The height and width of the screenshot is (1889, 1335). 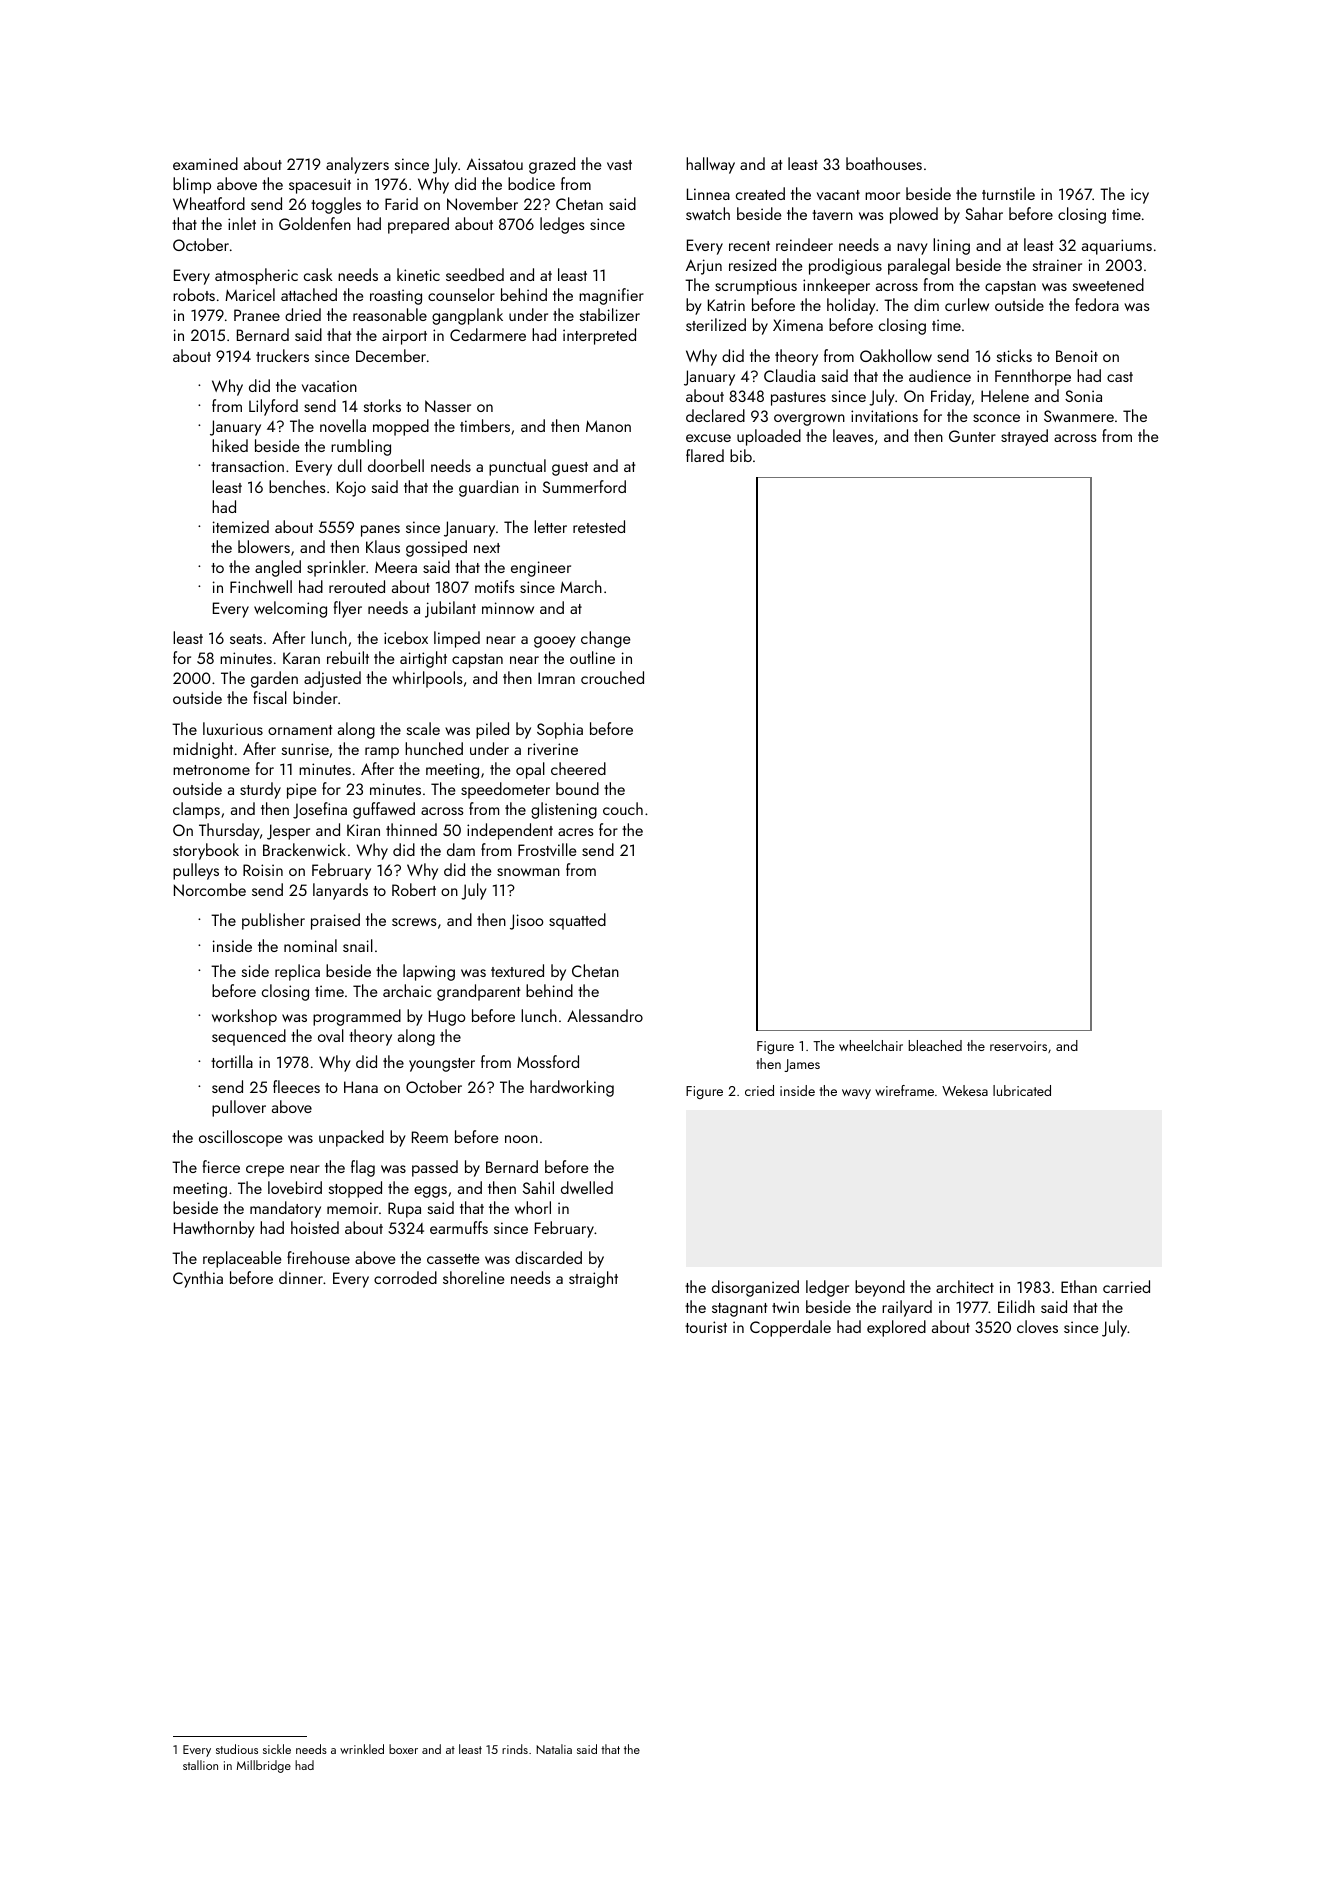 I want to click on hallway, so click(x=710, y=165).
